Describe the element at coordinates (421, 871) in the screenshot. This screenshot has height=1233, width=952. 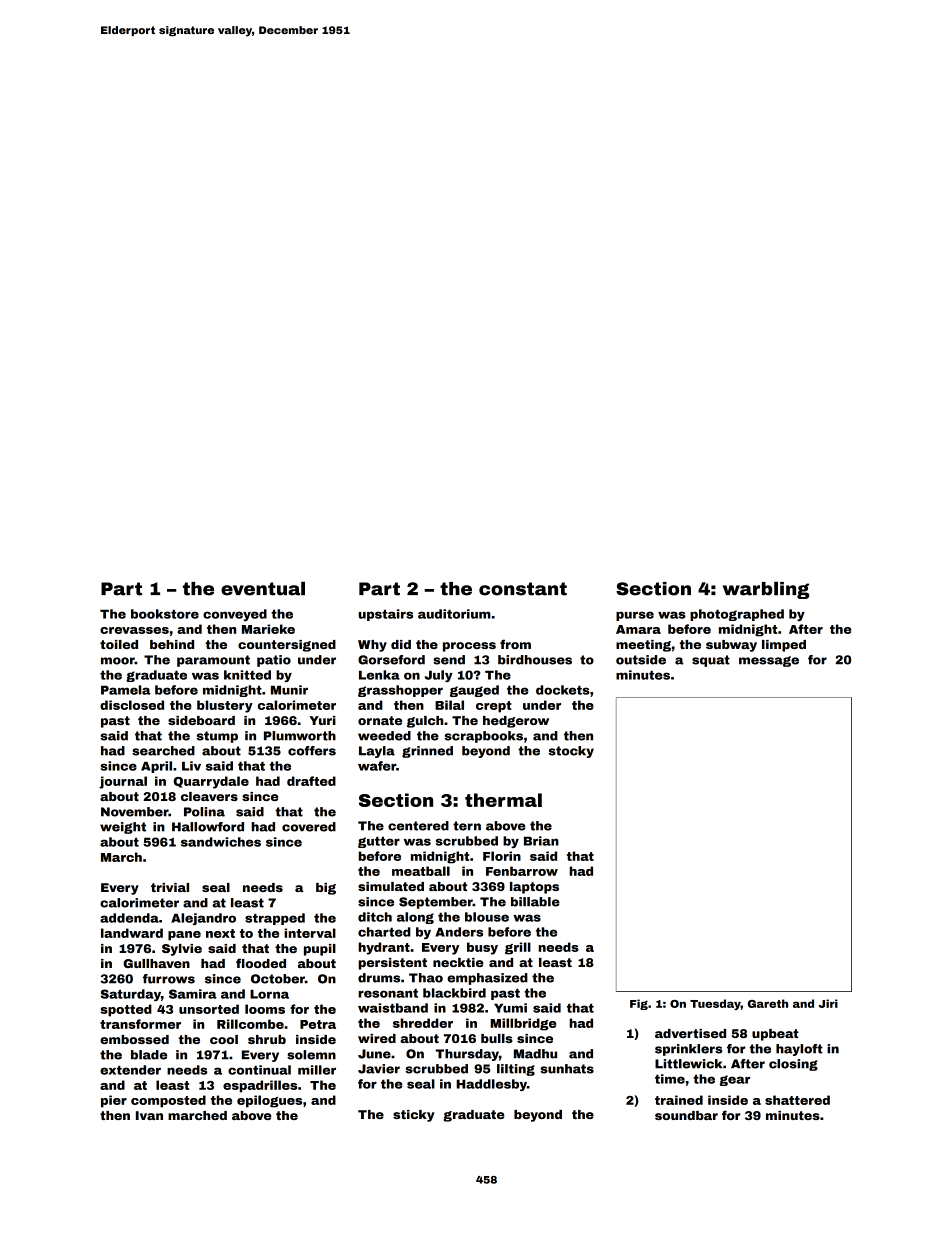
I see `meatball` at that location.
